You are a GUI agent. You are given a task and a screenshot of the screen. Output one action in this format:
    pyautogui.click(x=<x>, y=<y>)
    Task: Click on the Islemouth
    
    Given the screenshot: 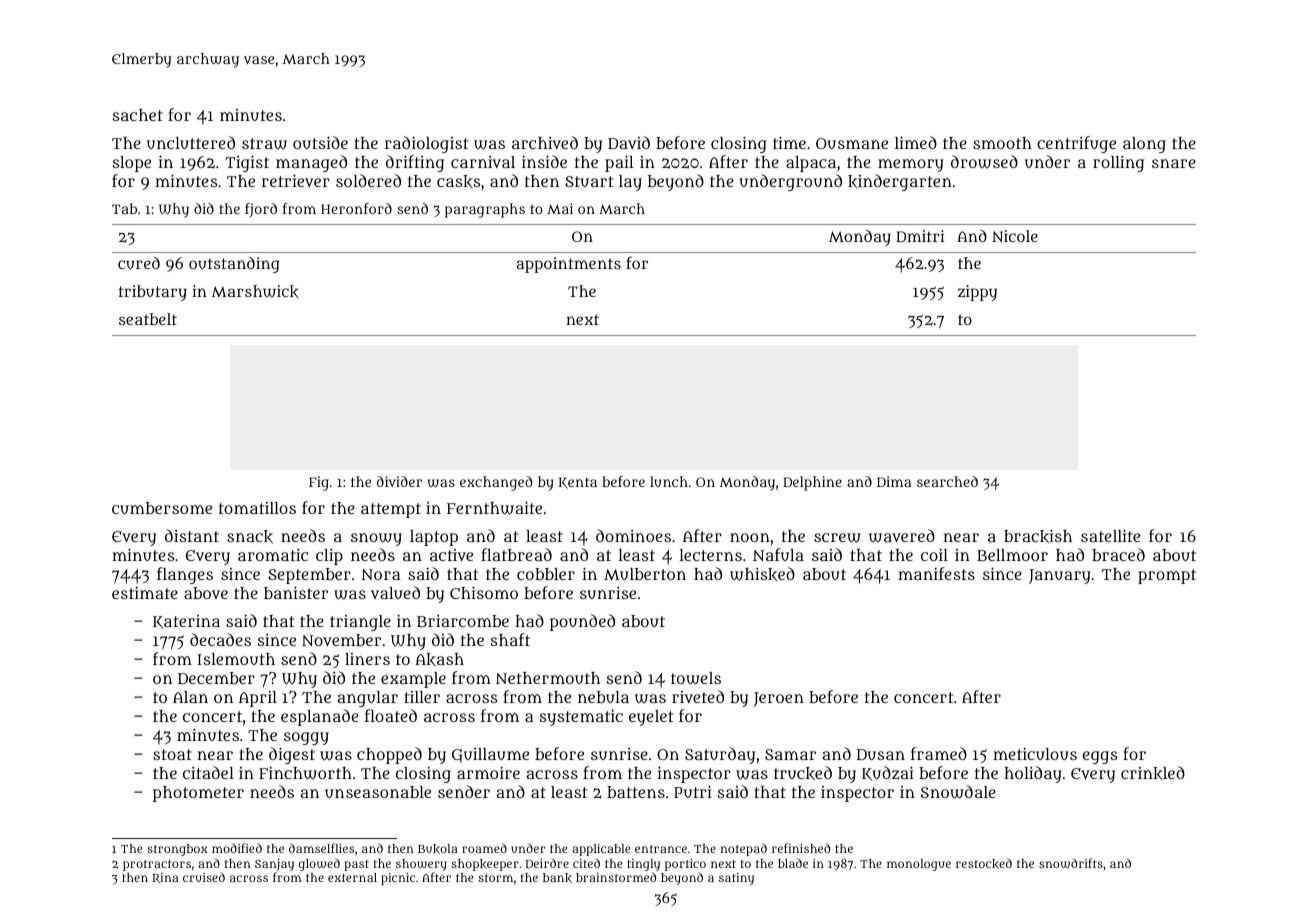 What is the action you would take?
    pyautogui.click(x=236, y=659)
